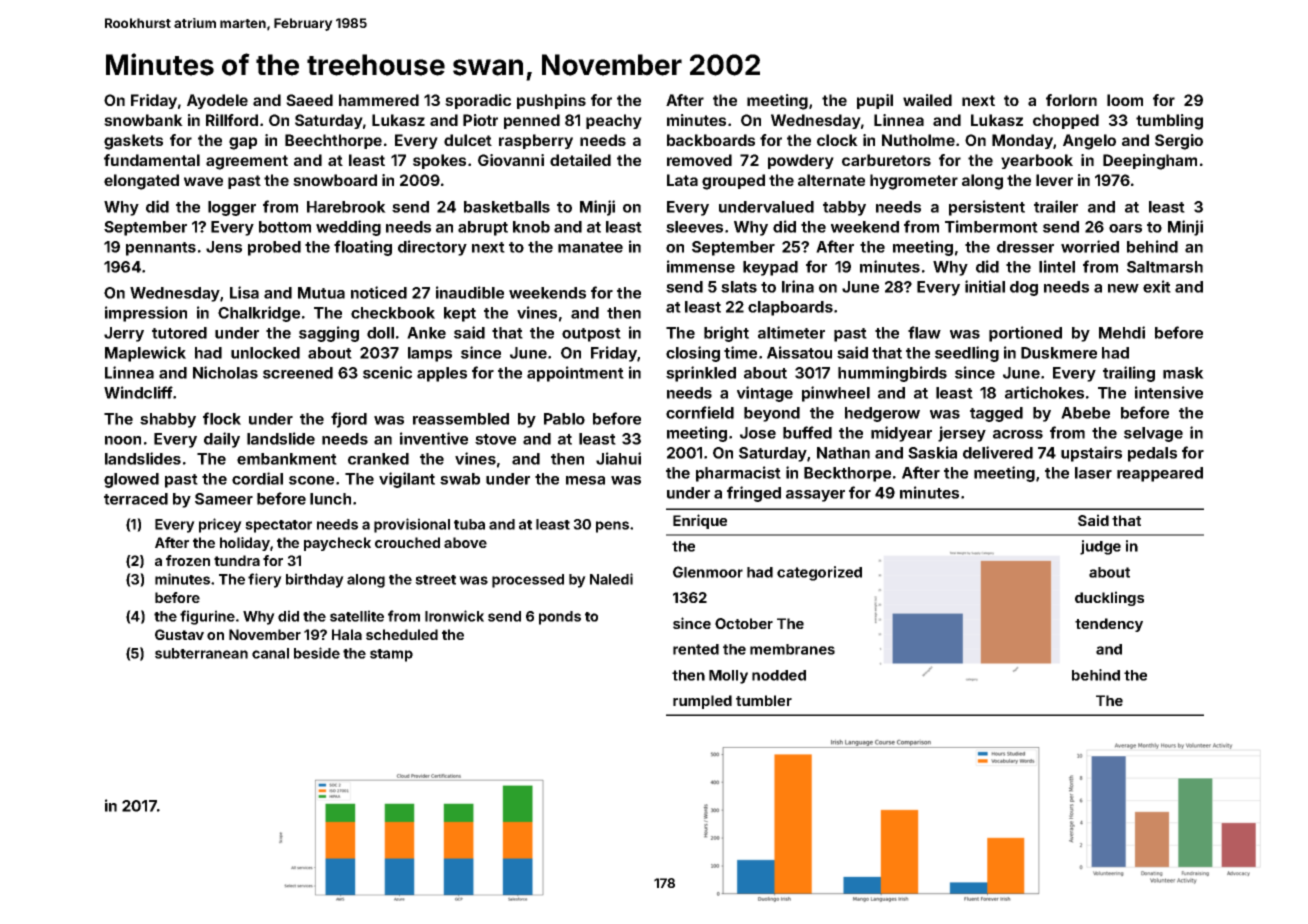 The height and width of the screenshot is (924, 1308). Describe the element at coordinates (1037, 161) in the screenshot. I see `yearbook` at that location.
